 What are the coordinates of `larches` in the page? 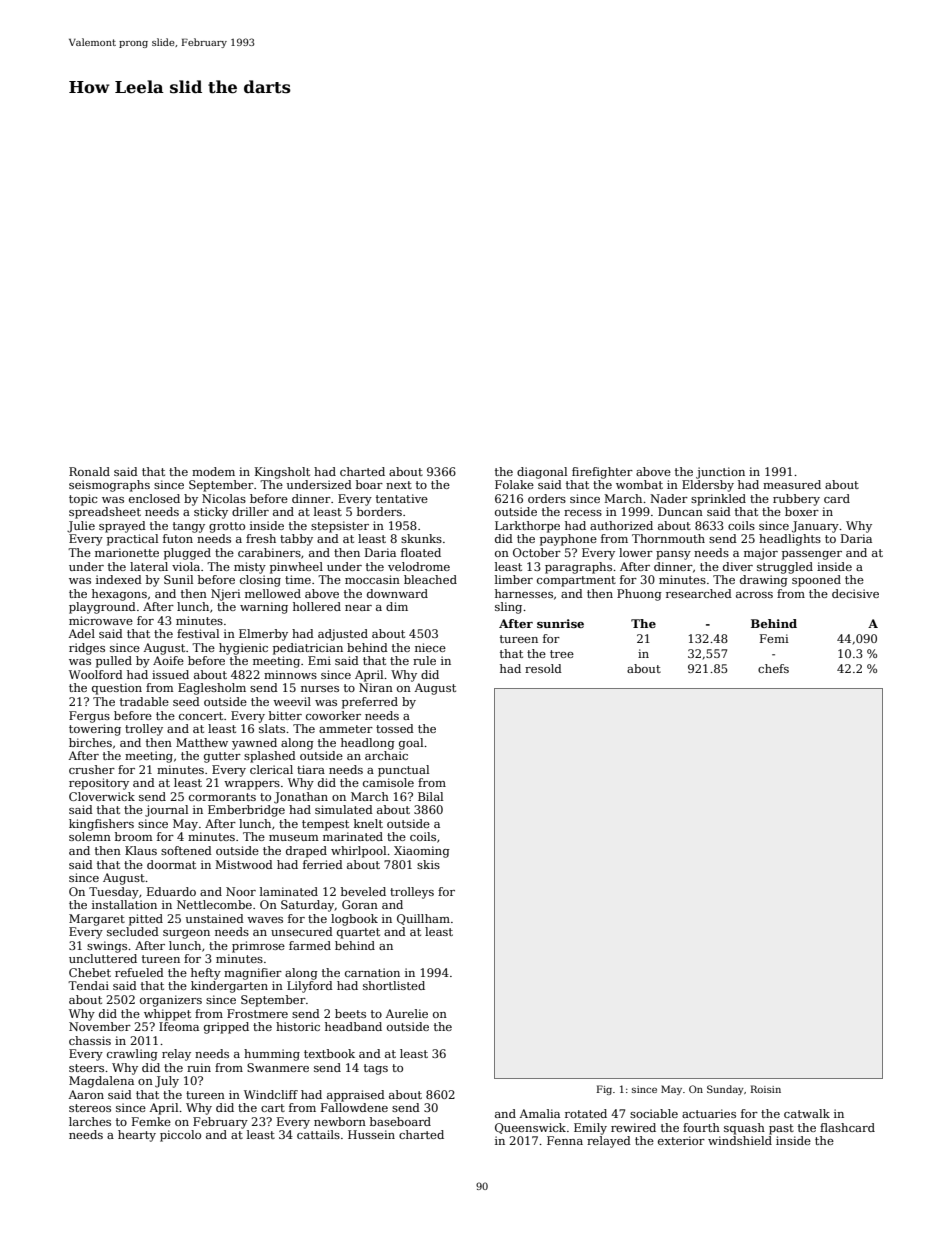 It's located at (90, 1121).
